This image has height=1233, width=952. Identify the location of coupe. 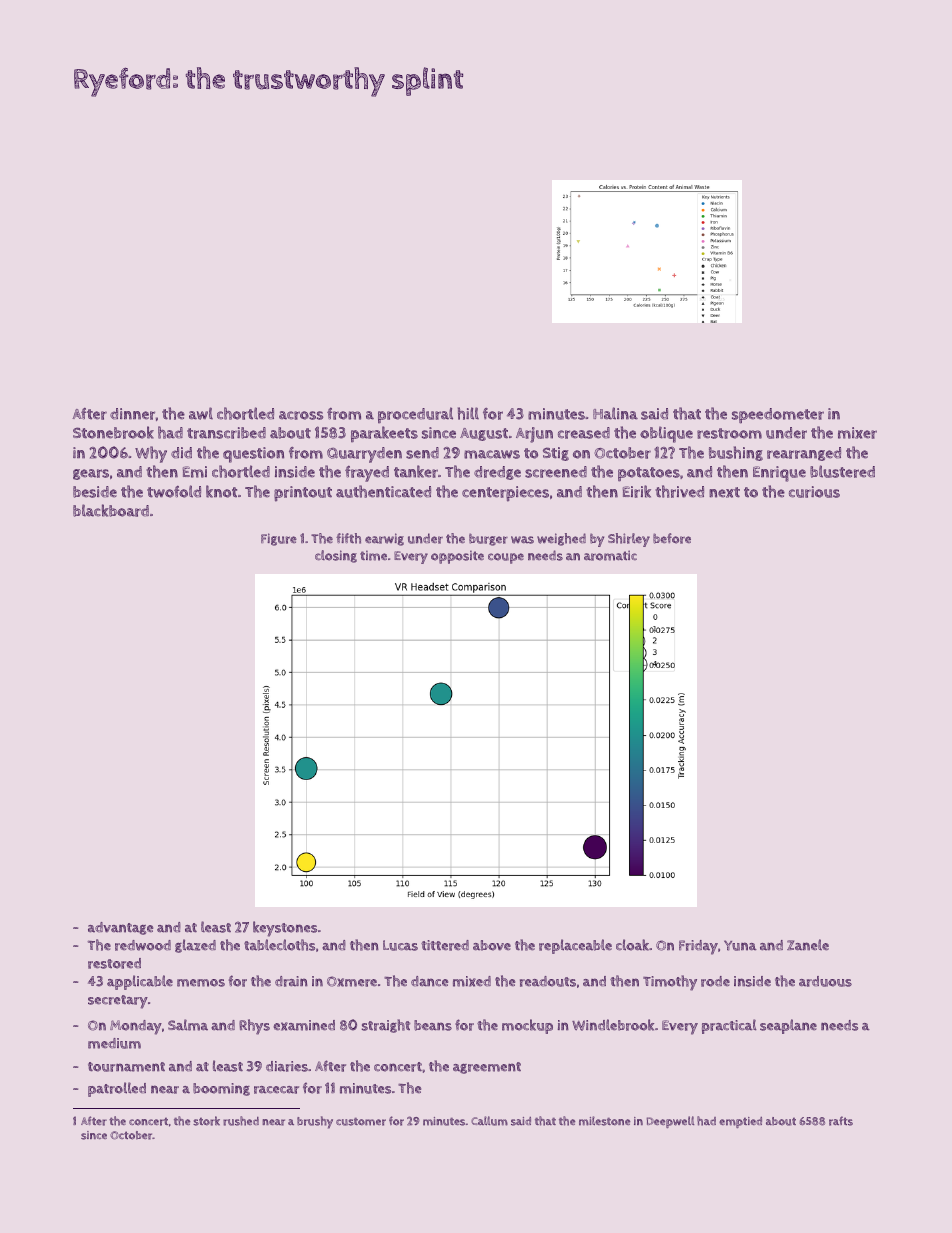
(506, 558).
